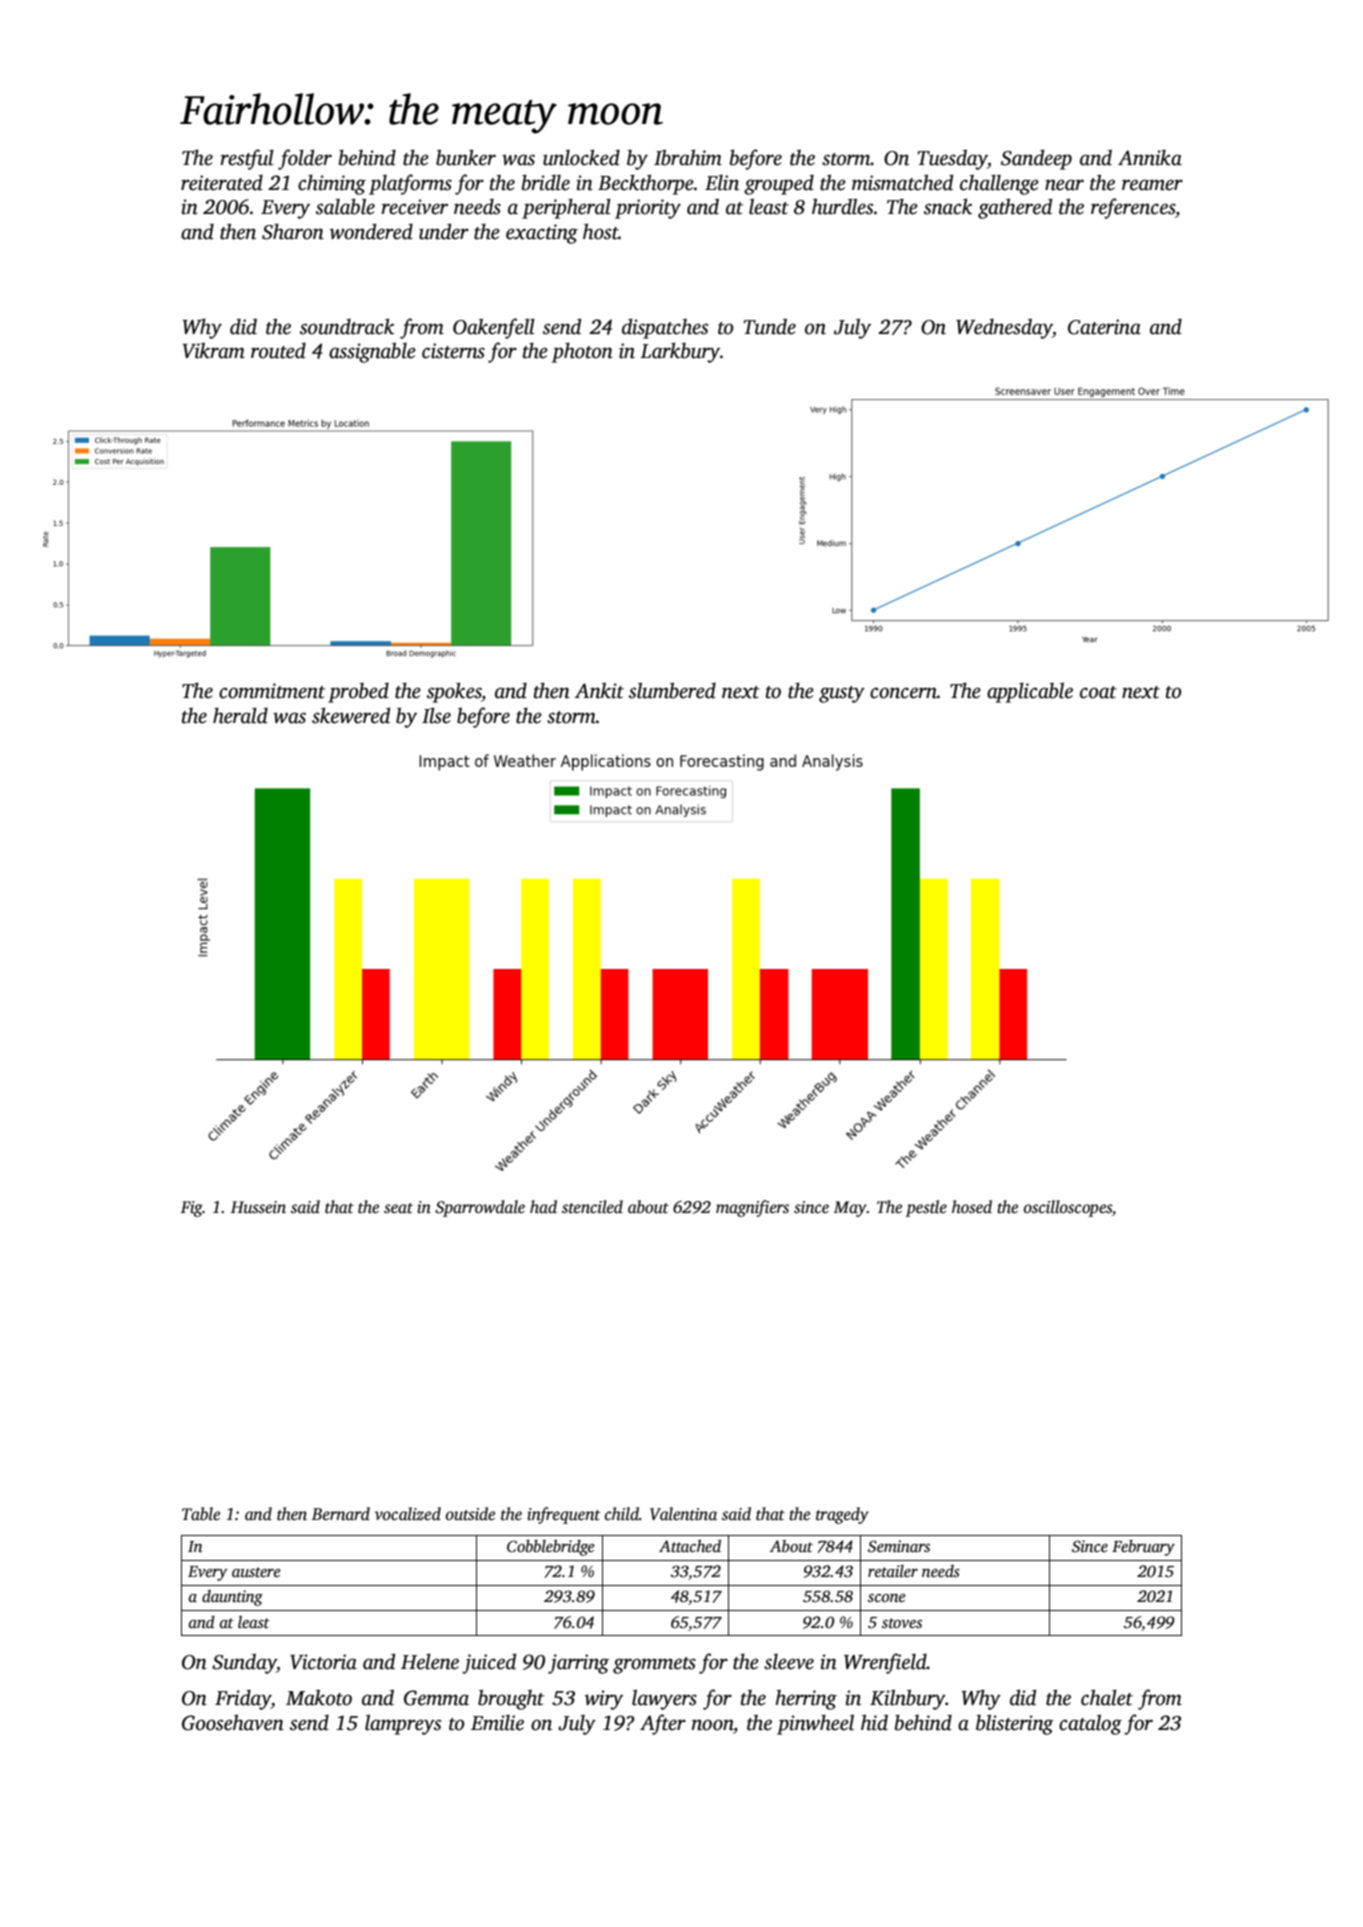 The height and width of the image is (1927, 1363). Describe the element at coordinates (323, 1662) in the image. I see `Victoria` at that location.
